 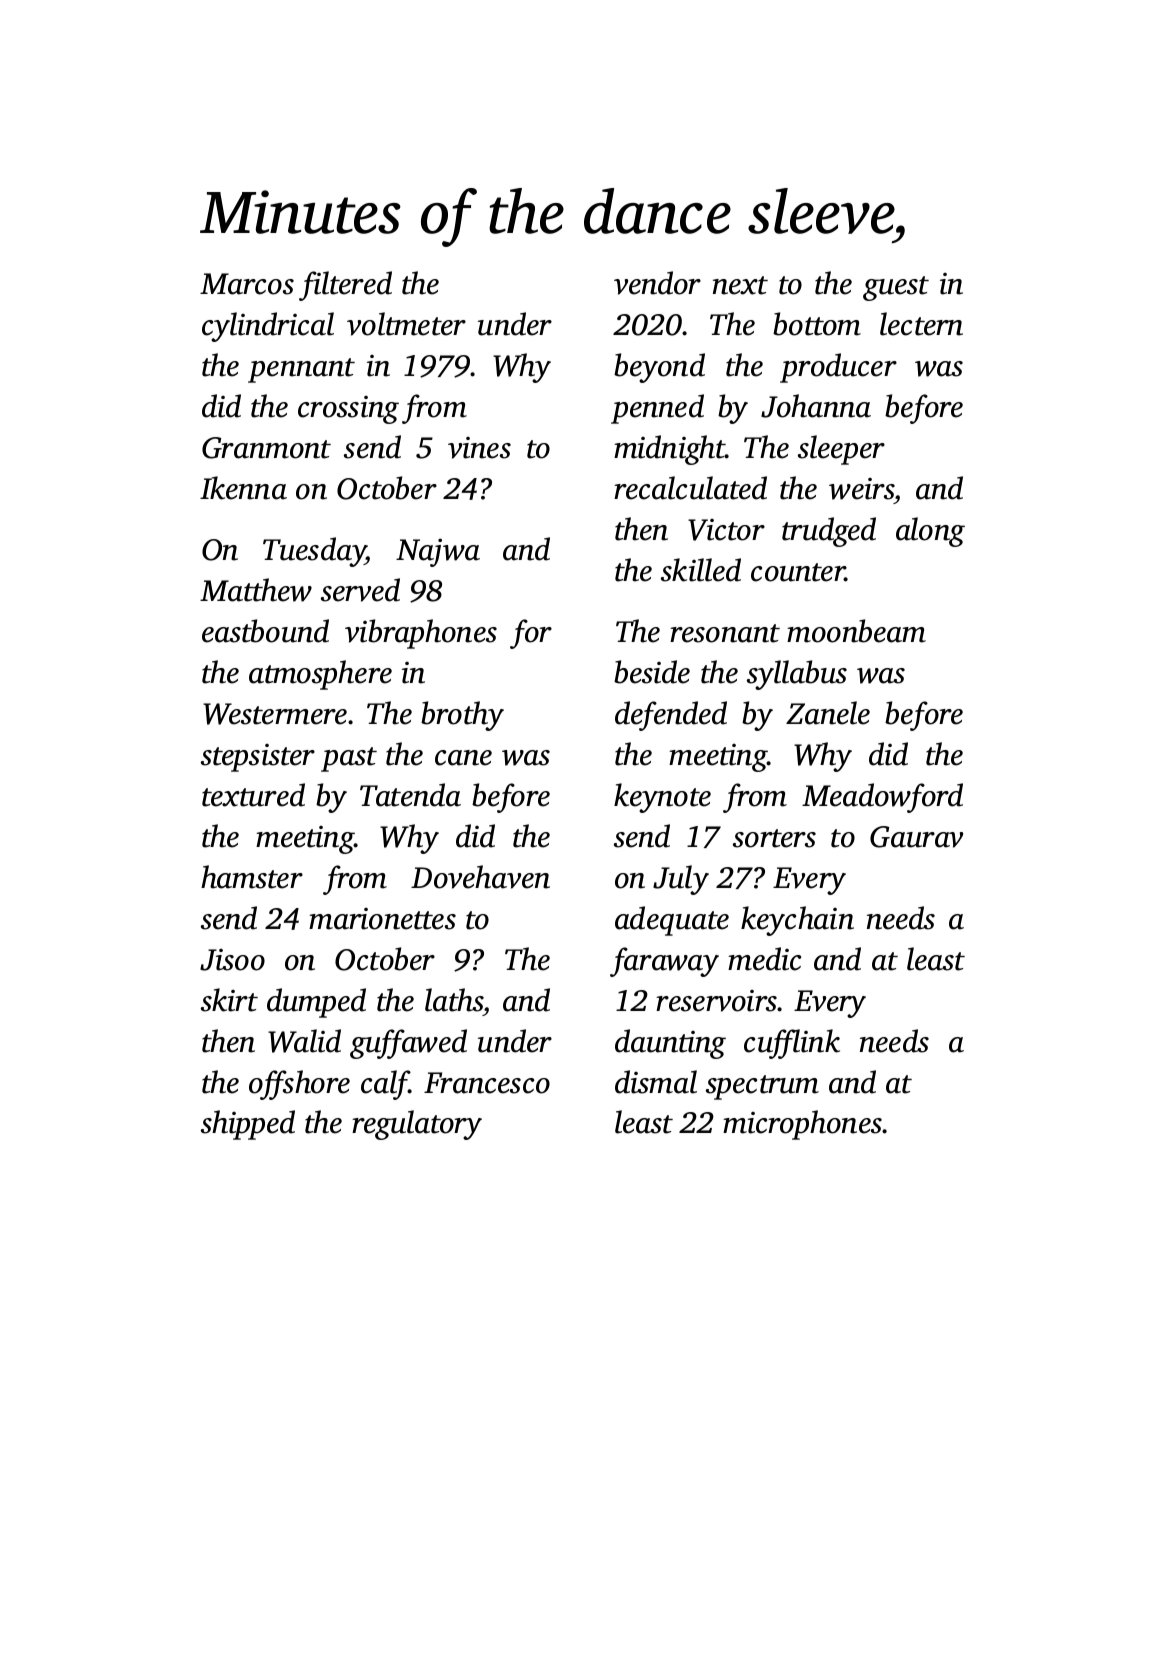 What do you see at coordinates (896, 288) in the screenshot?
I see `guest` at bounding box center [896, 288].
